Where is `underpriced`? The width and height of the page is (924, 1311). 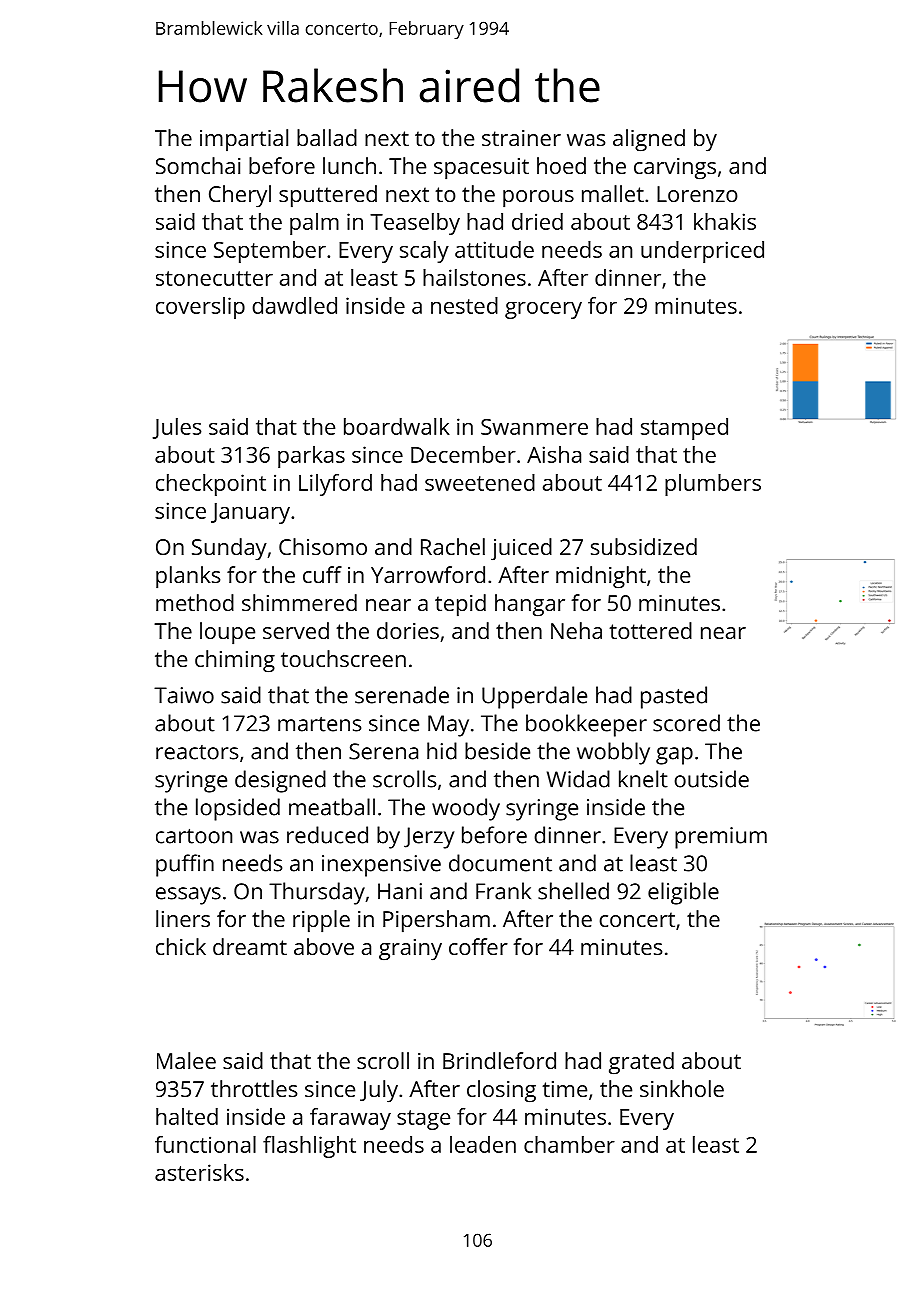
underpriced is located at coordinates (702, 252).
